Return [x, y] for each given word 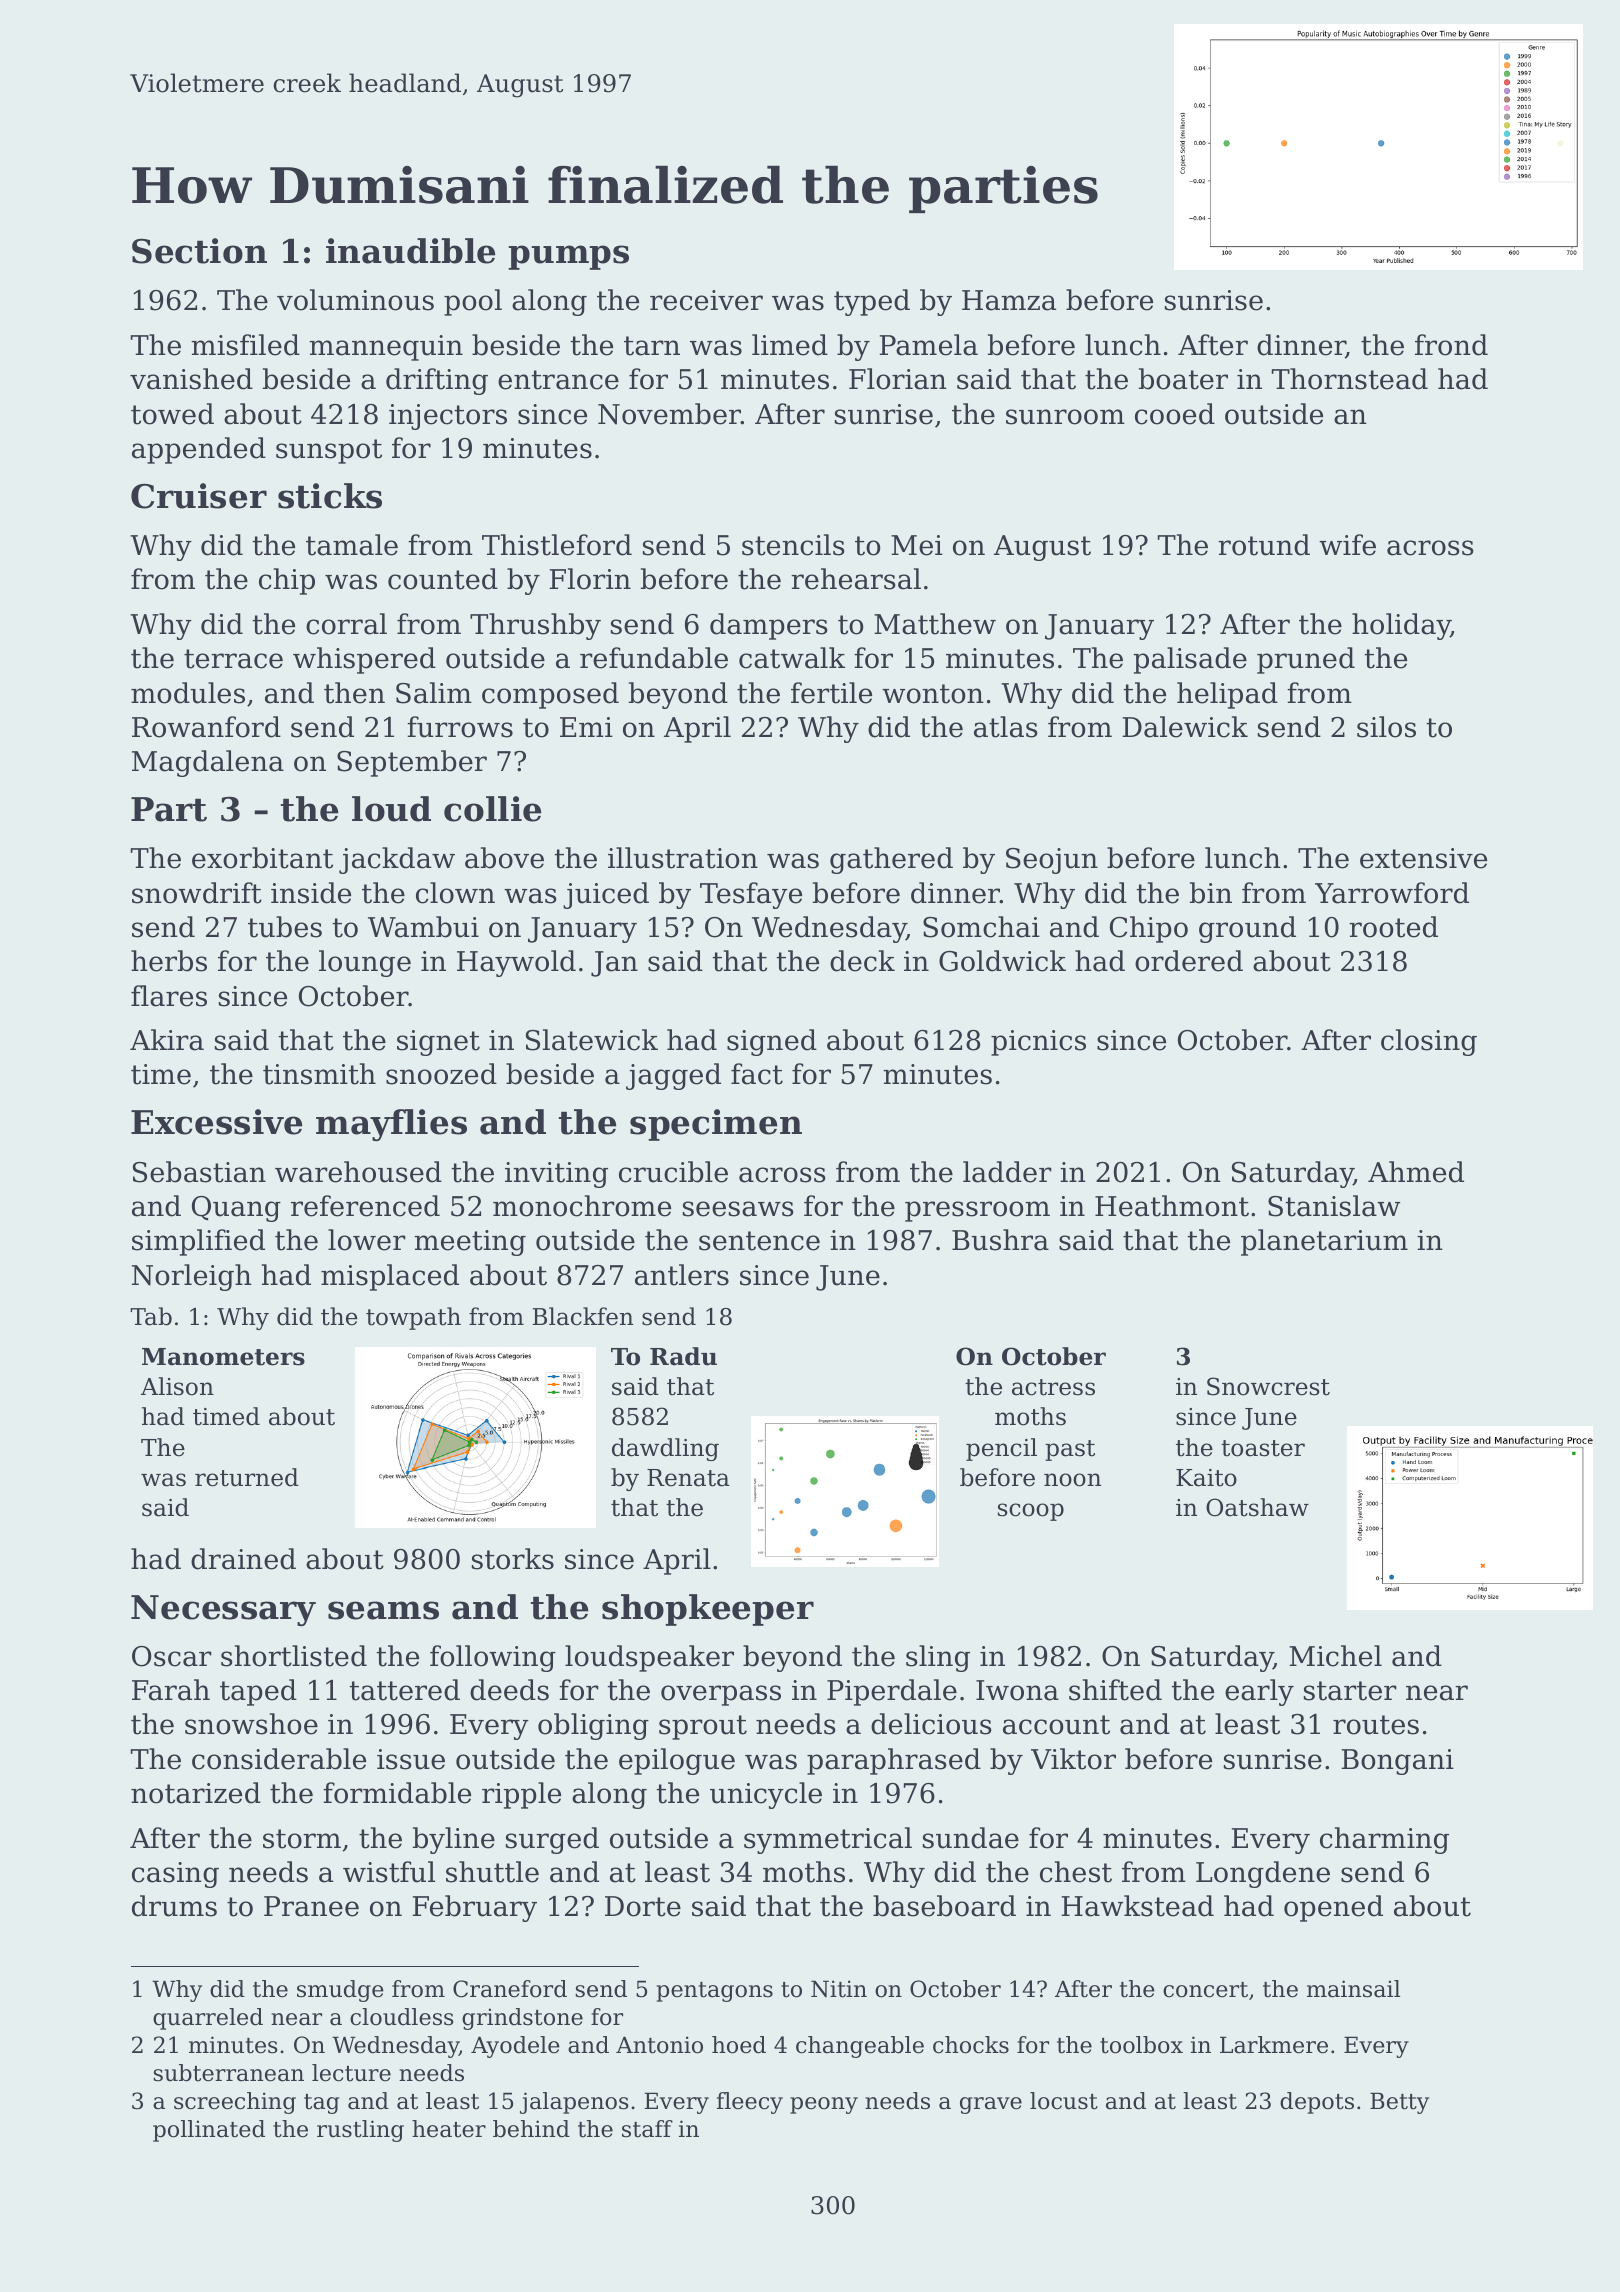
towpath [413, 1318]
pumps [568, 257]
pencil [1001, 1449]
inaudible [410, 251]
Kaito [1206, 1478]
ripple [521, 1795]
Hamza [1009, 300]
